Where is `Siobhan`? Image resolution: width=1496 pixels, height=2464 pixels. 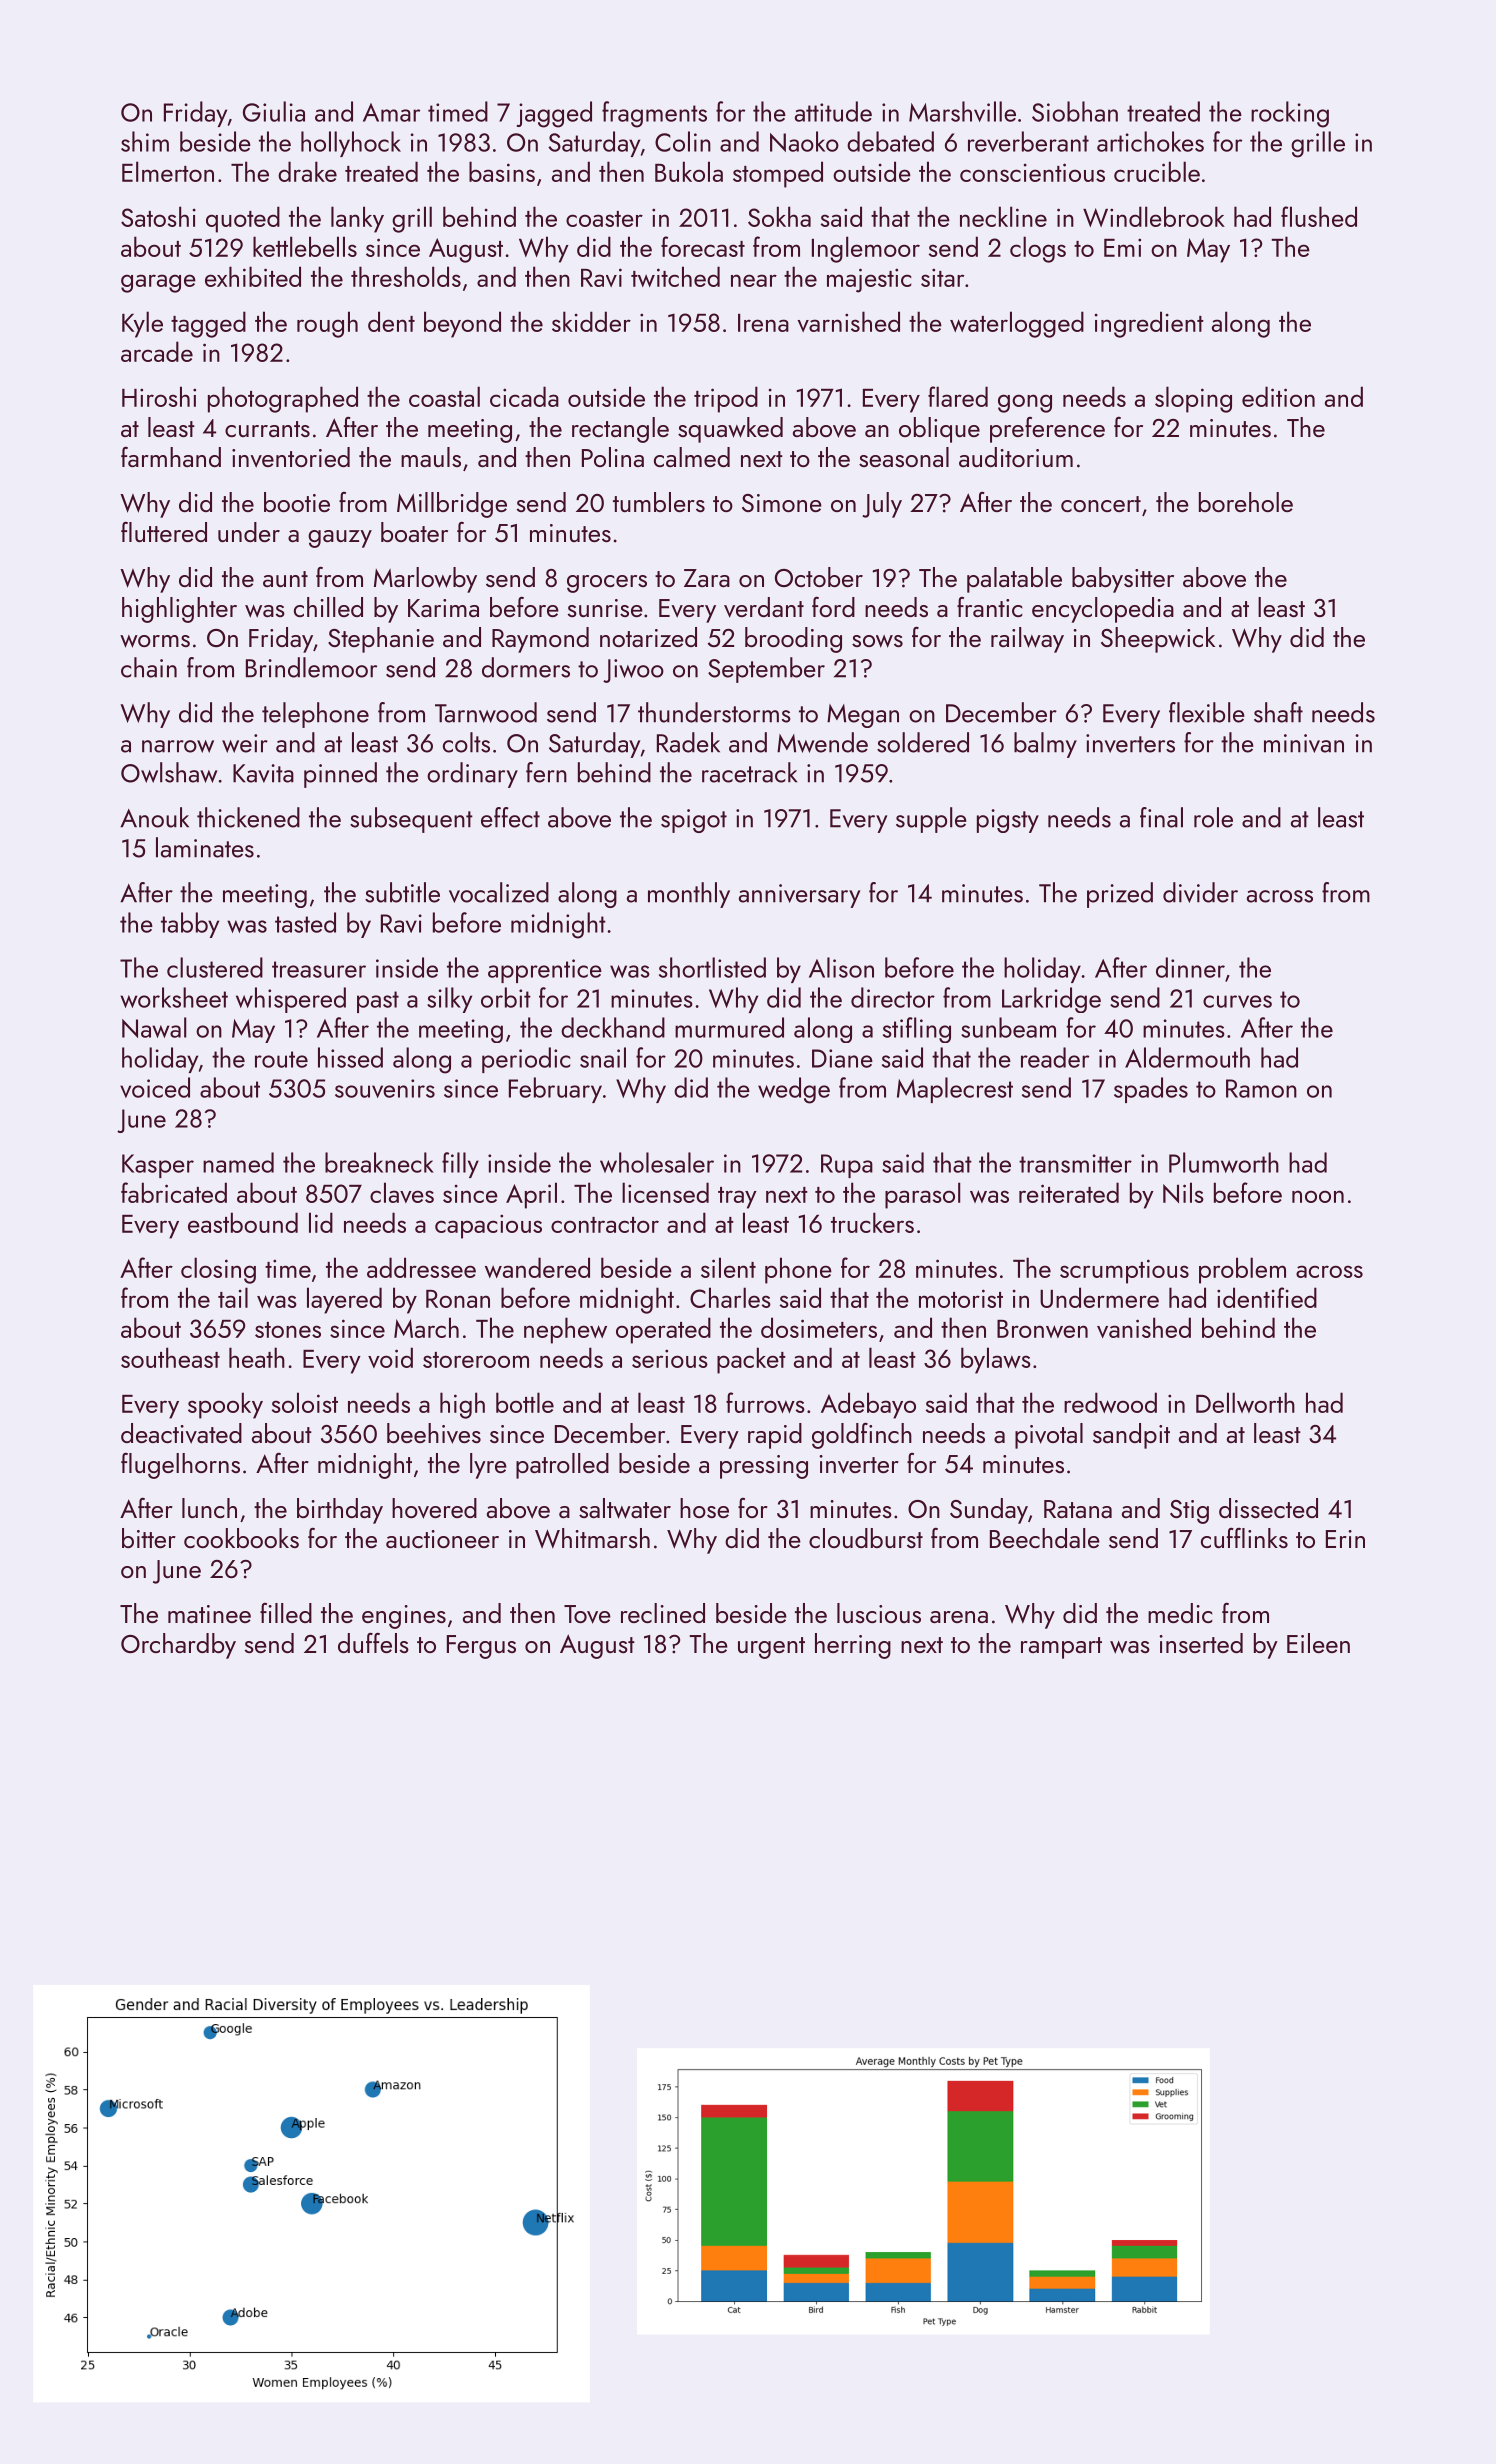
Siobhan is located at coordinates (1075, 111).
